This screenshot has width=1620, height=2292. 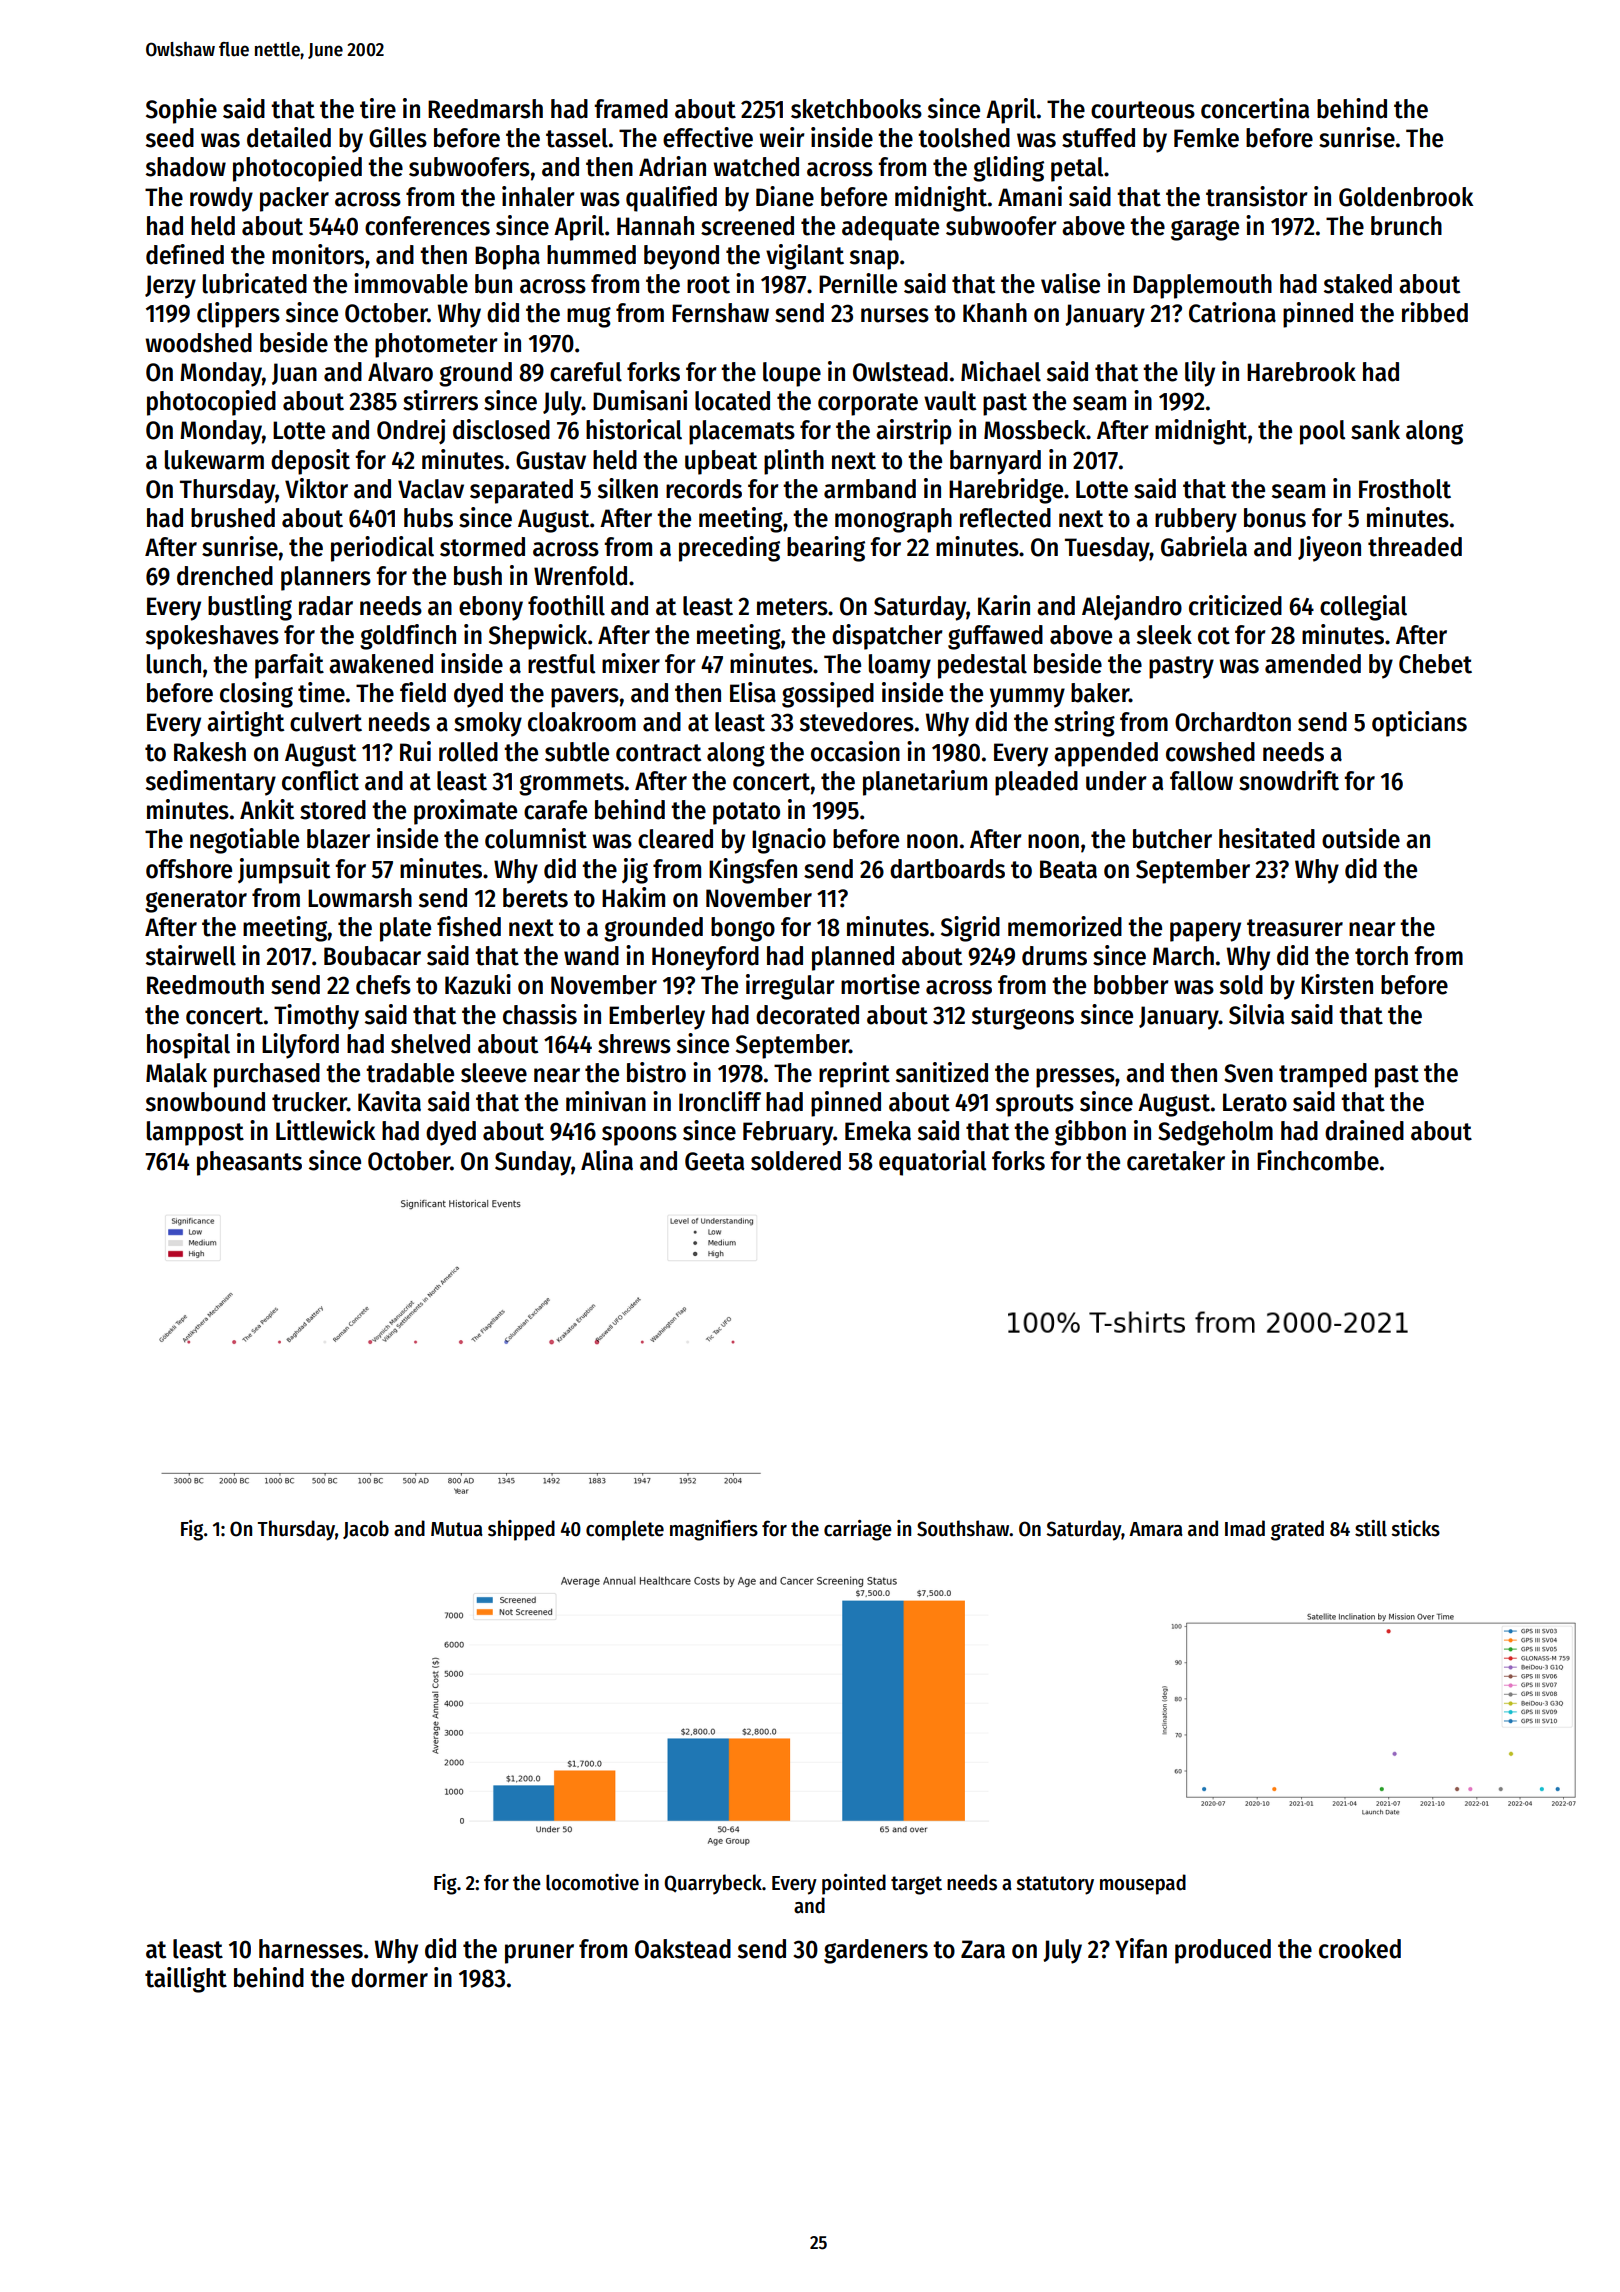 What do you see at coordinates (640, 400) in the screenshot?
I see `Dumisani` at bounding box center [640, 400].
